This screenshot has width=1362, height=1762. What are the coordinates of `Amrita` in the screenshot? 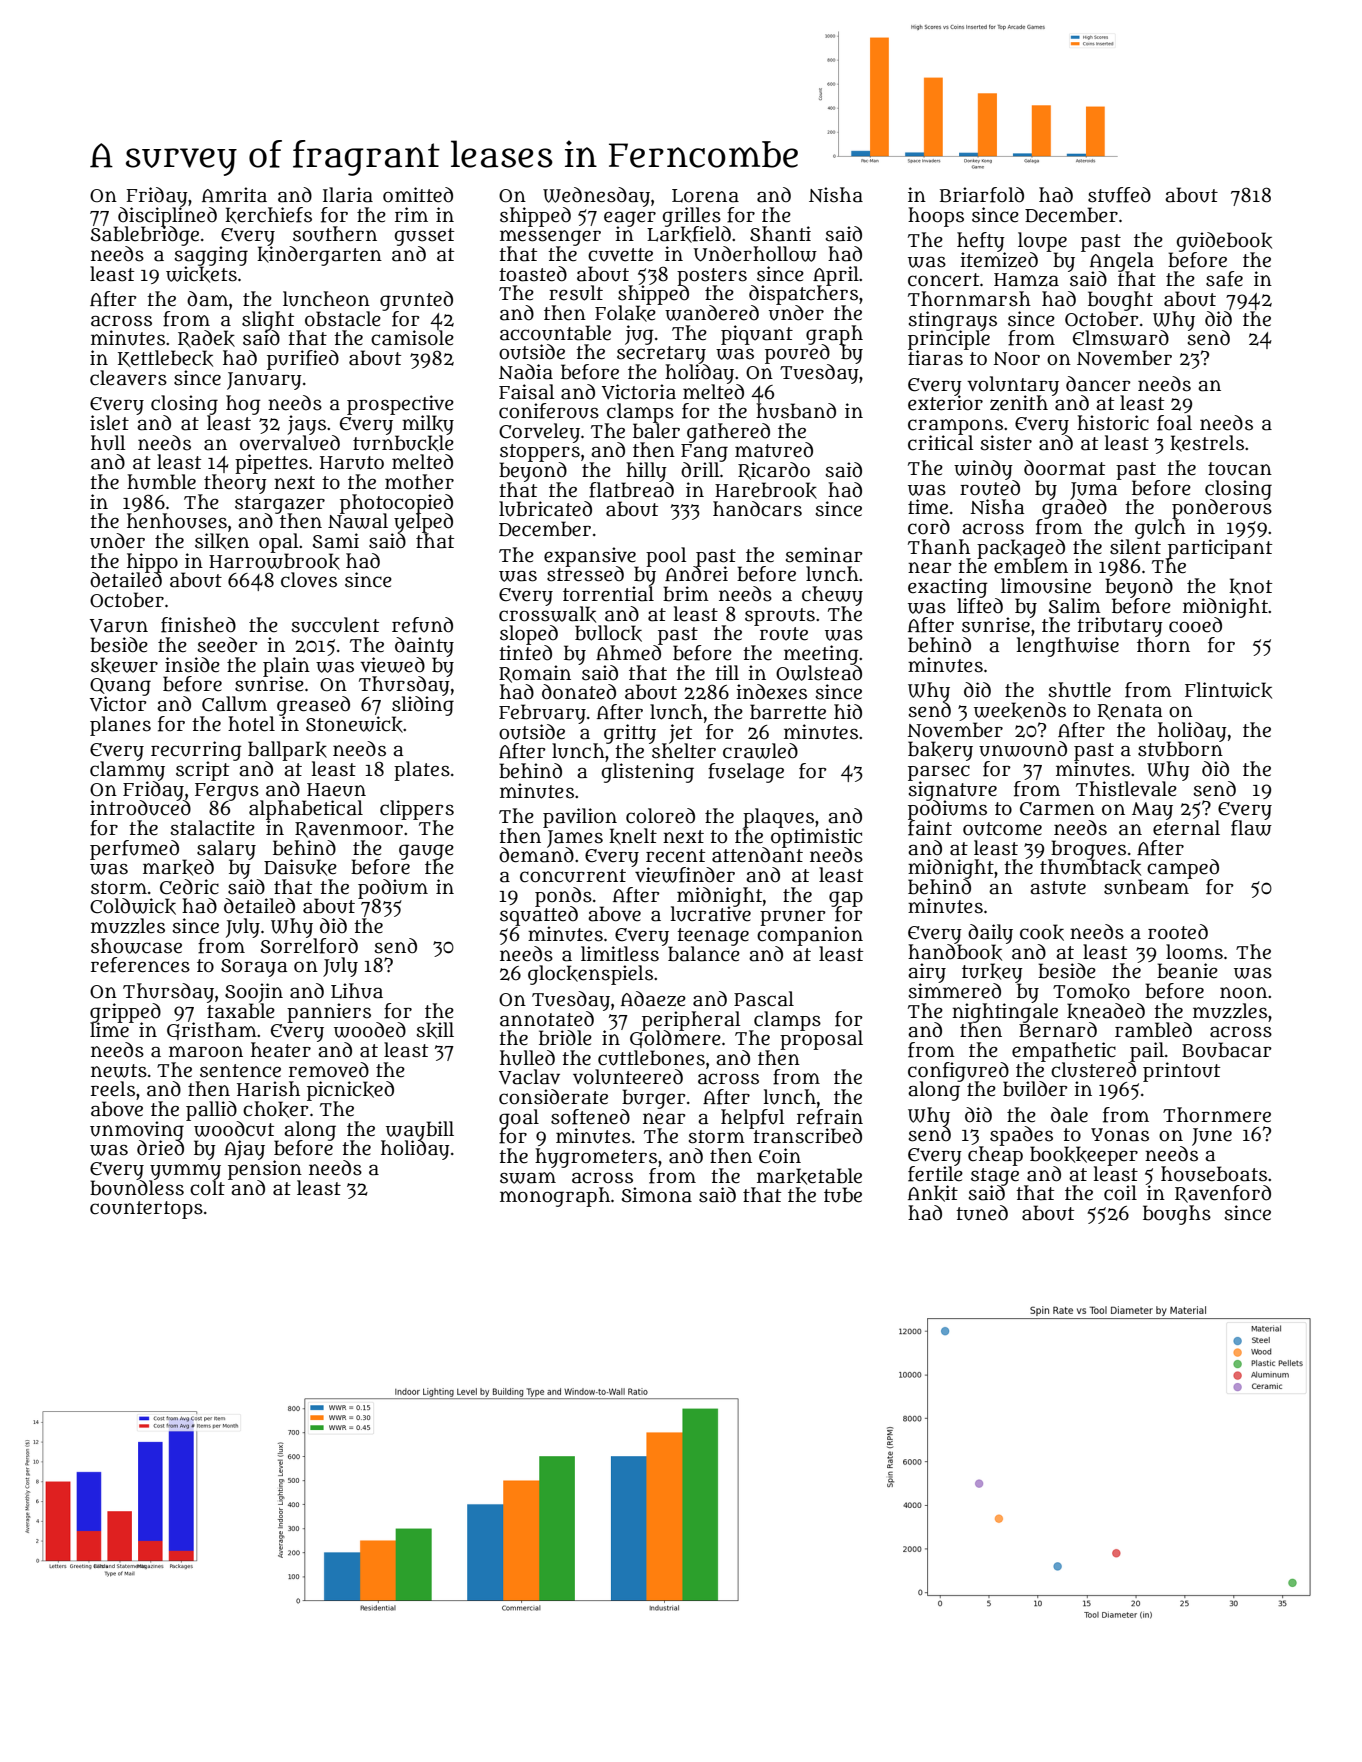 It's located at (234, 195).
